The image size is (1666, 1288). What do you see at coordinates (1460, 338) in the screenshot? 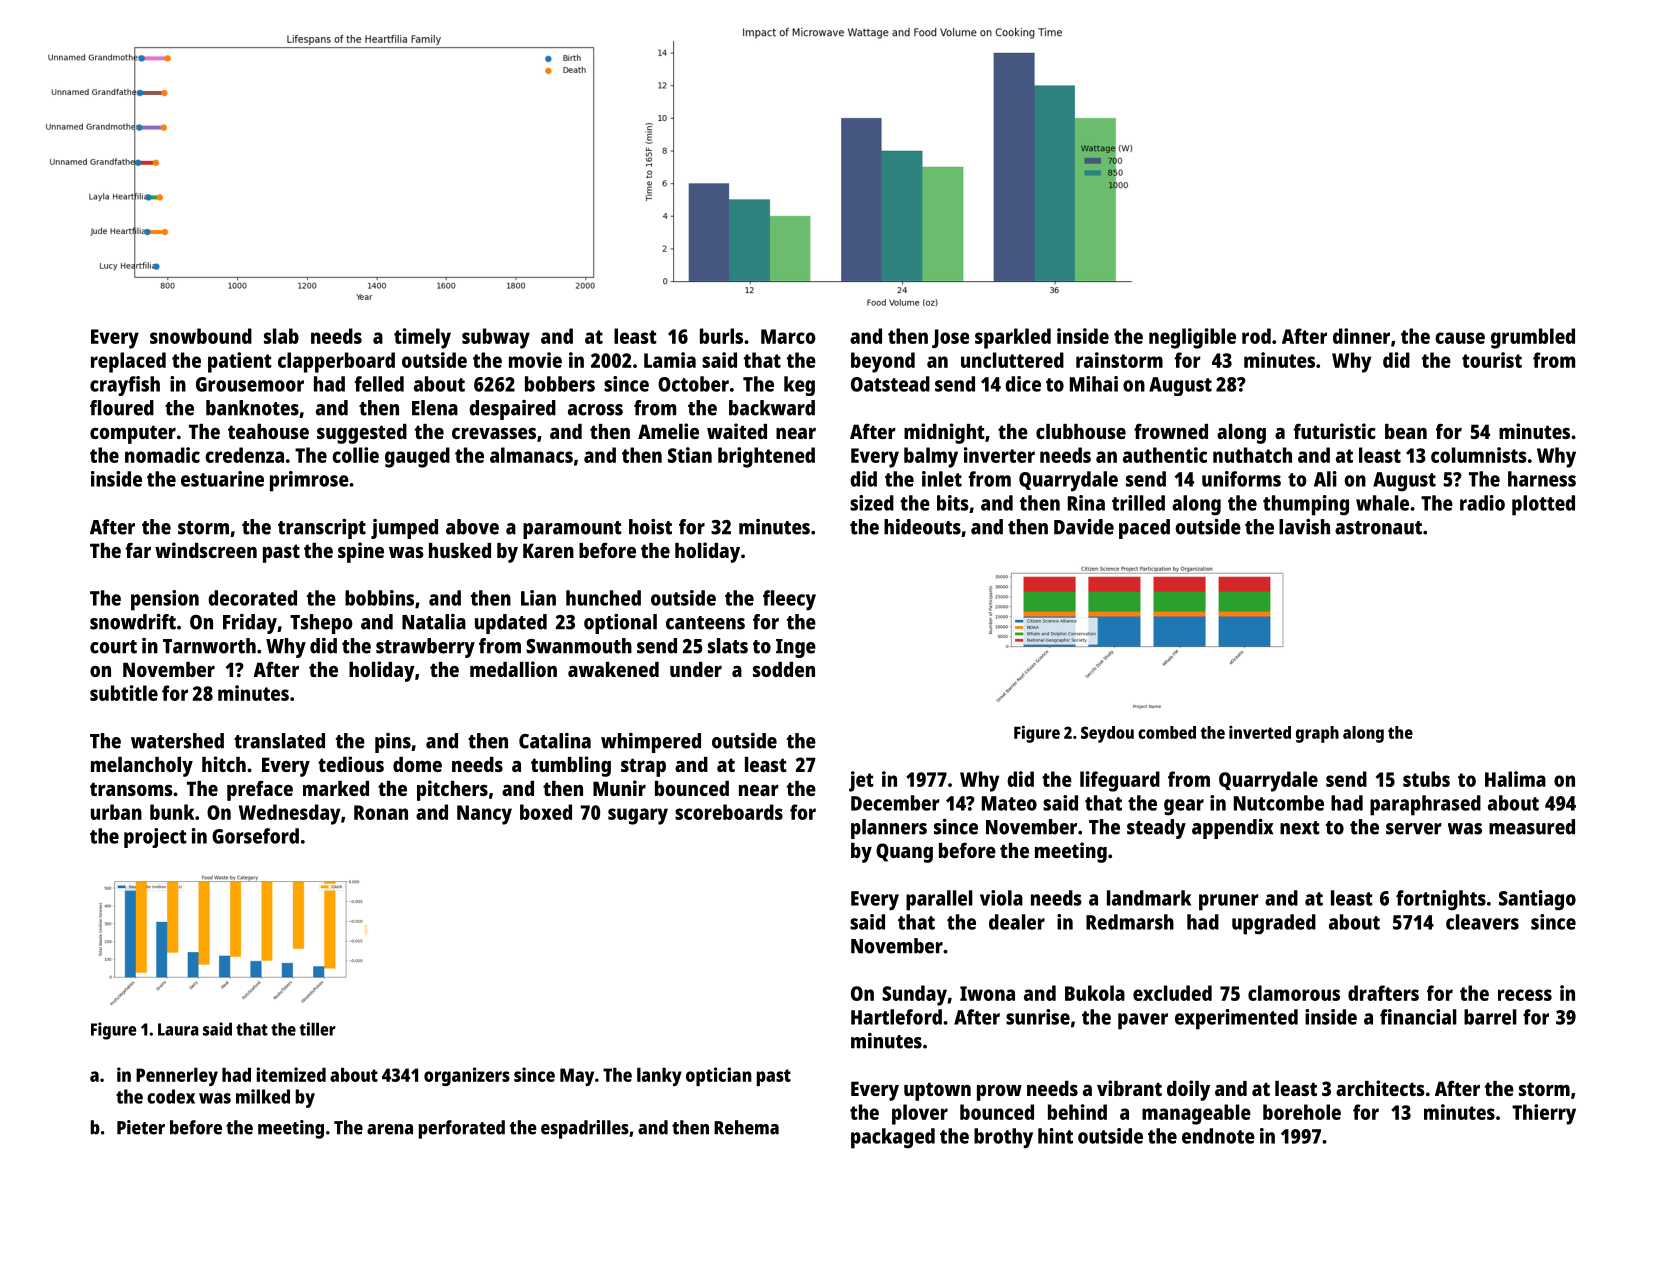
I see `cause` at bounding box center [1460, 338].
